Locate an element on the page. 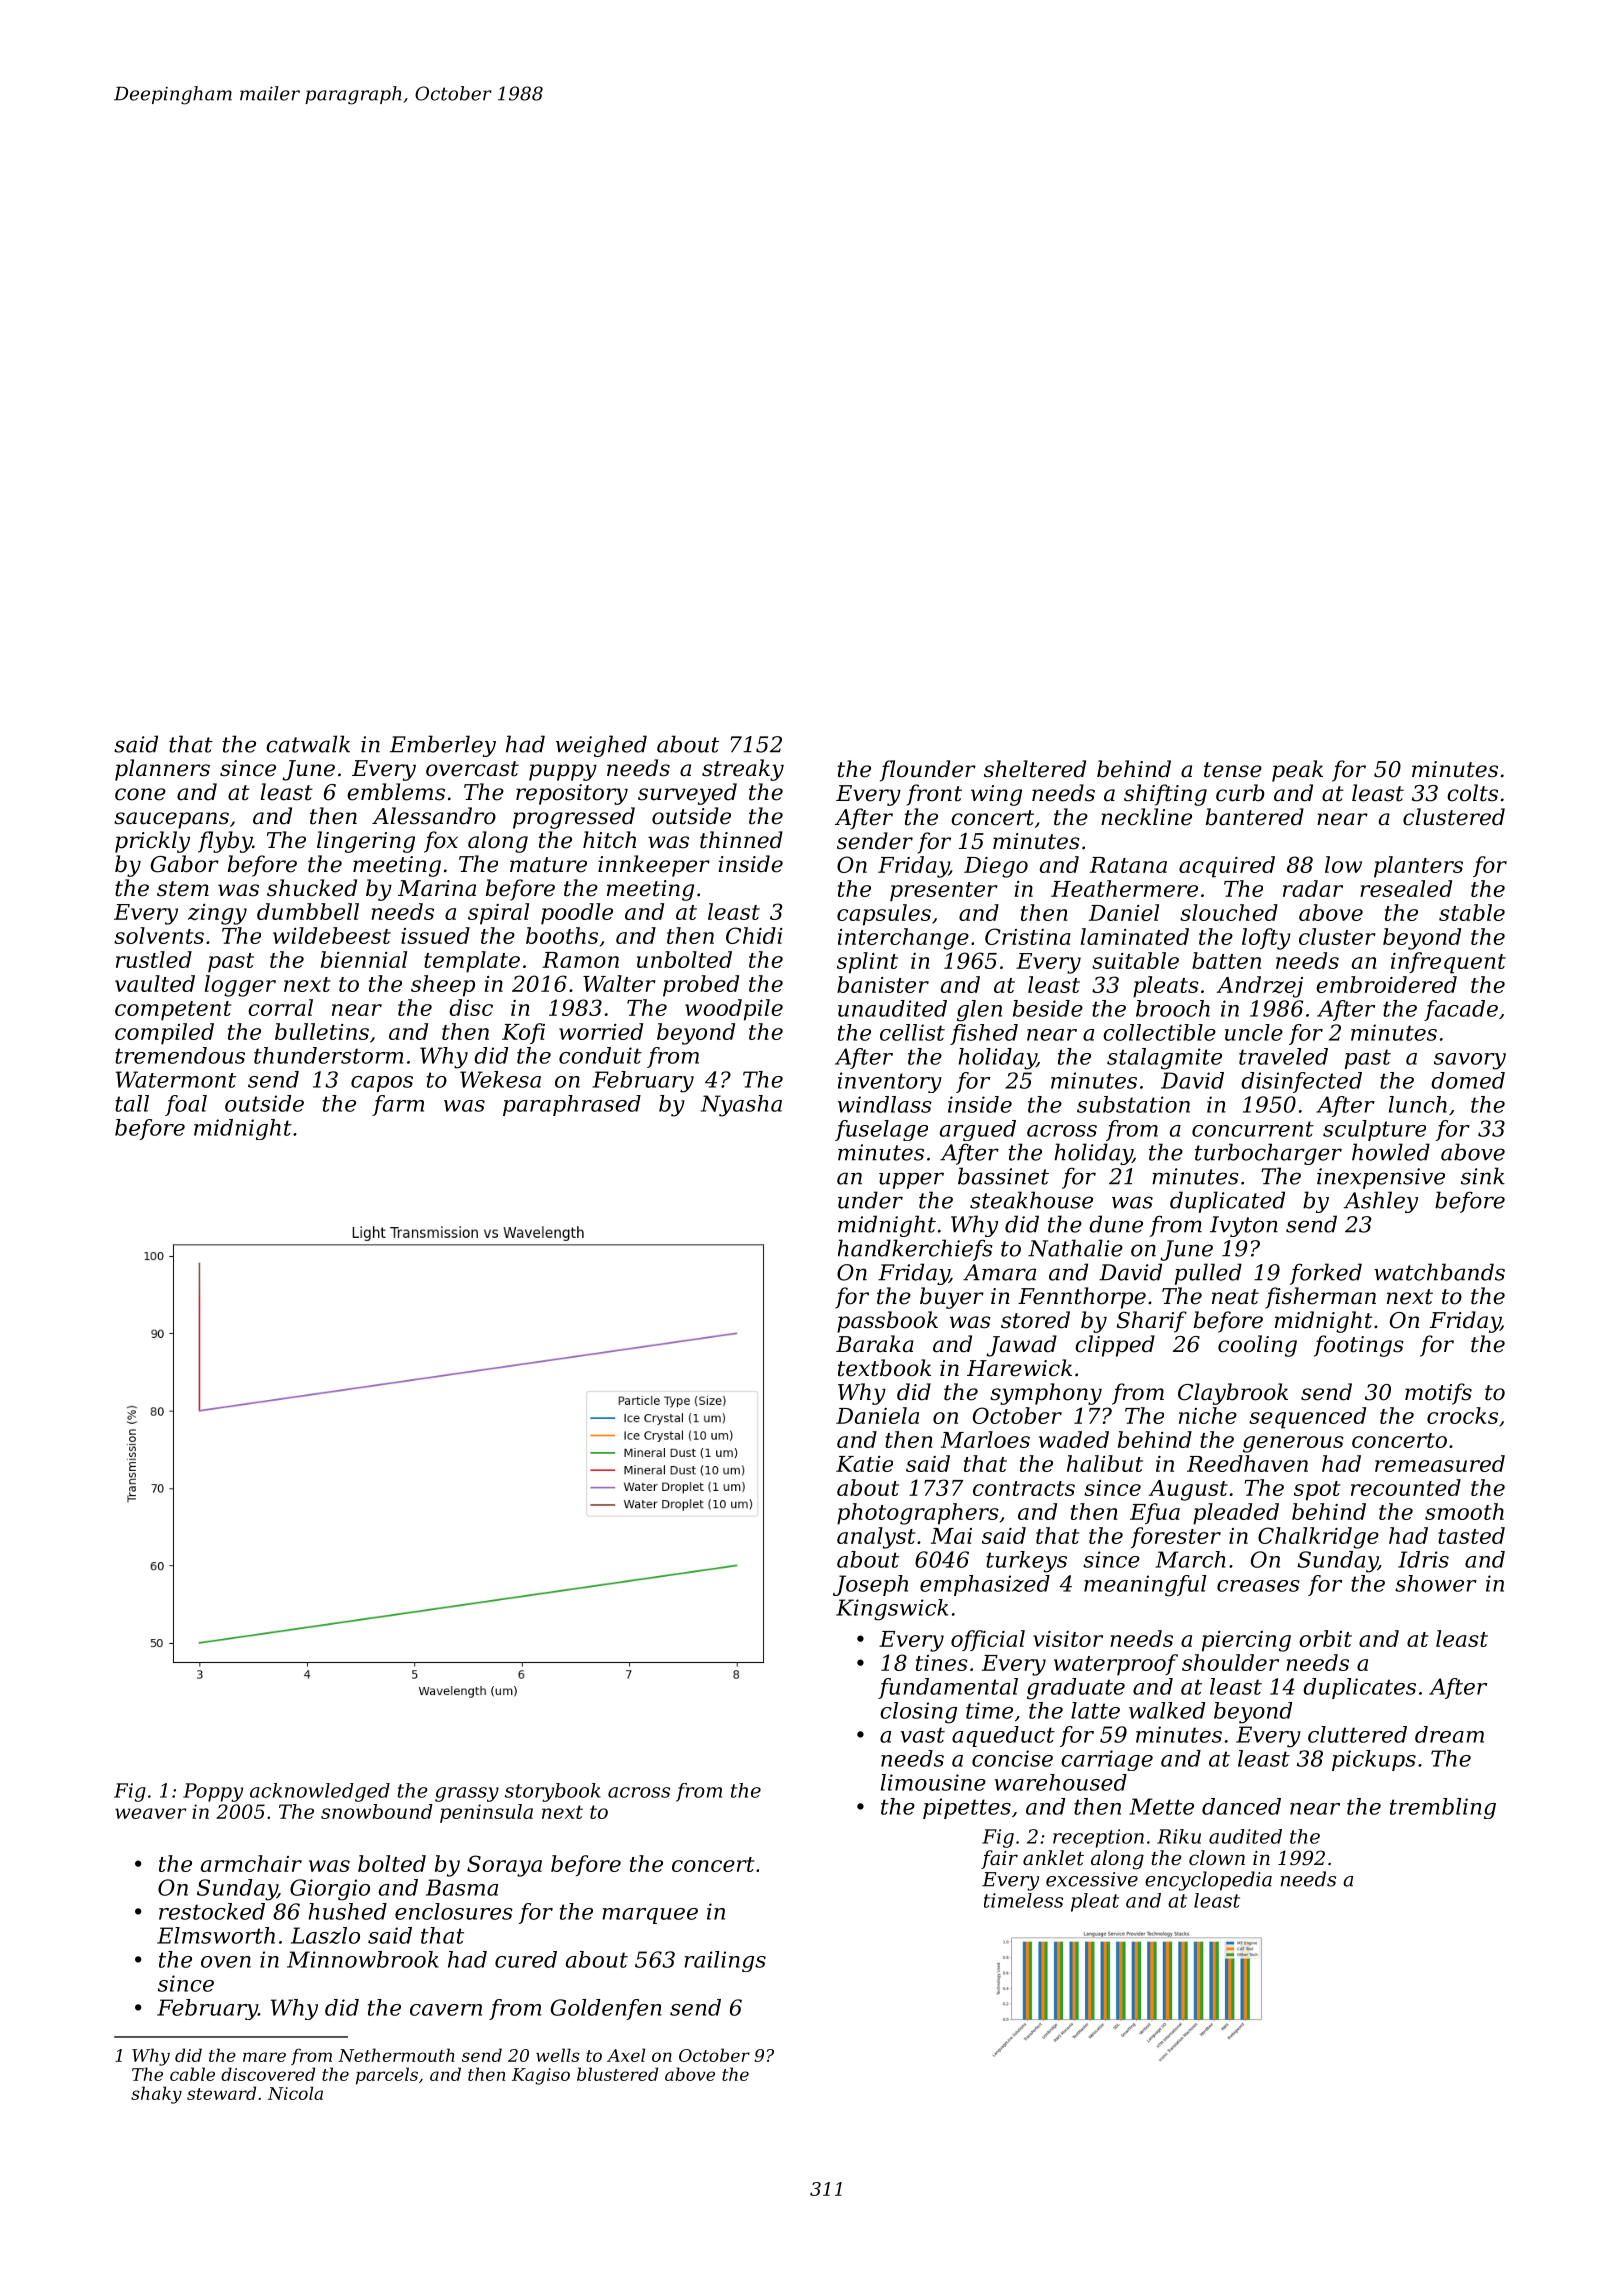 This document has height=2292, width=1620. wells is located at coordinates (558, 2055).
